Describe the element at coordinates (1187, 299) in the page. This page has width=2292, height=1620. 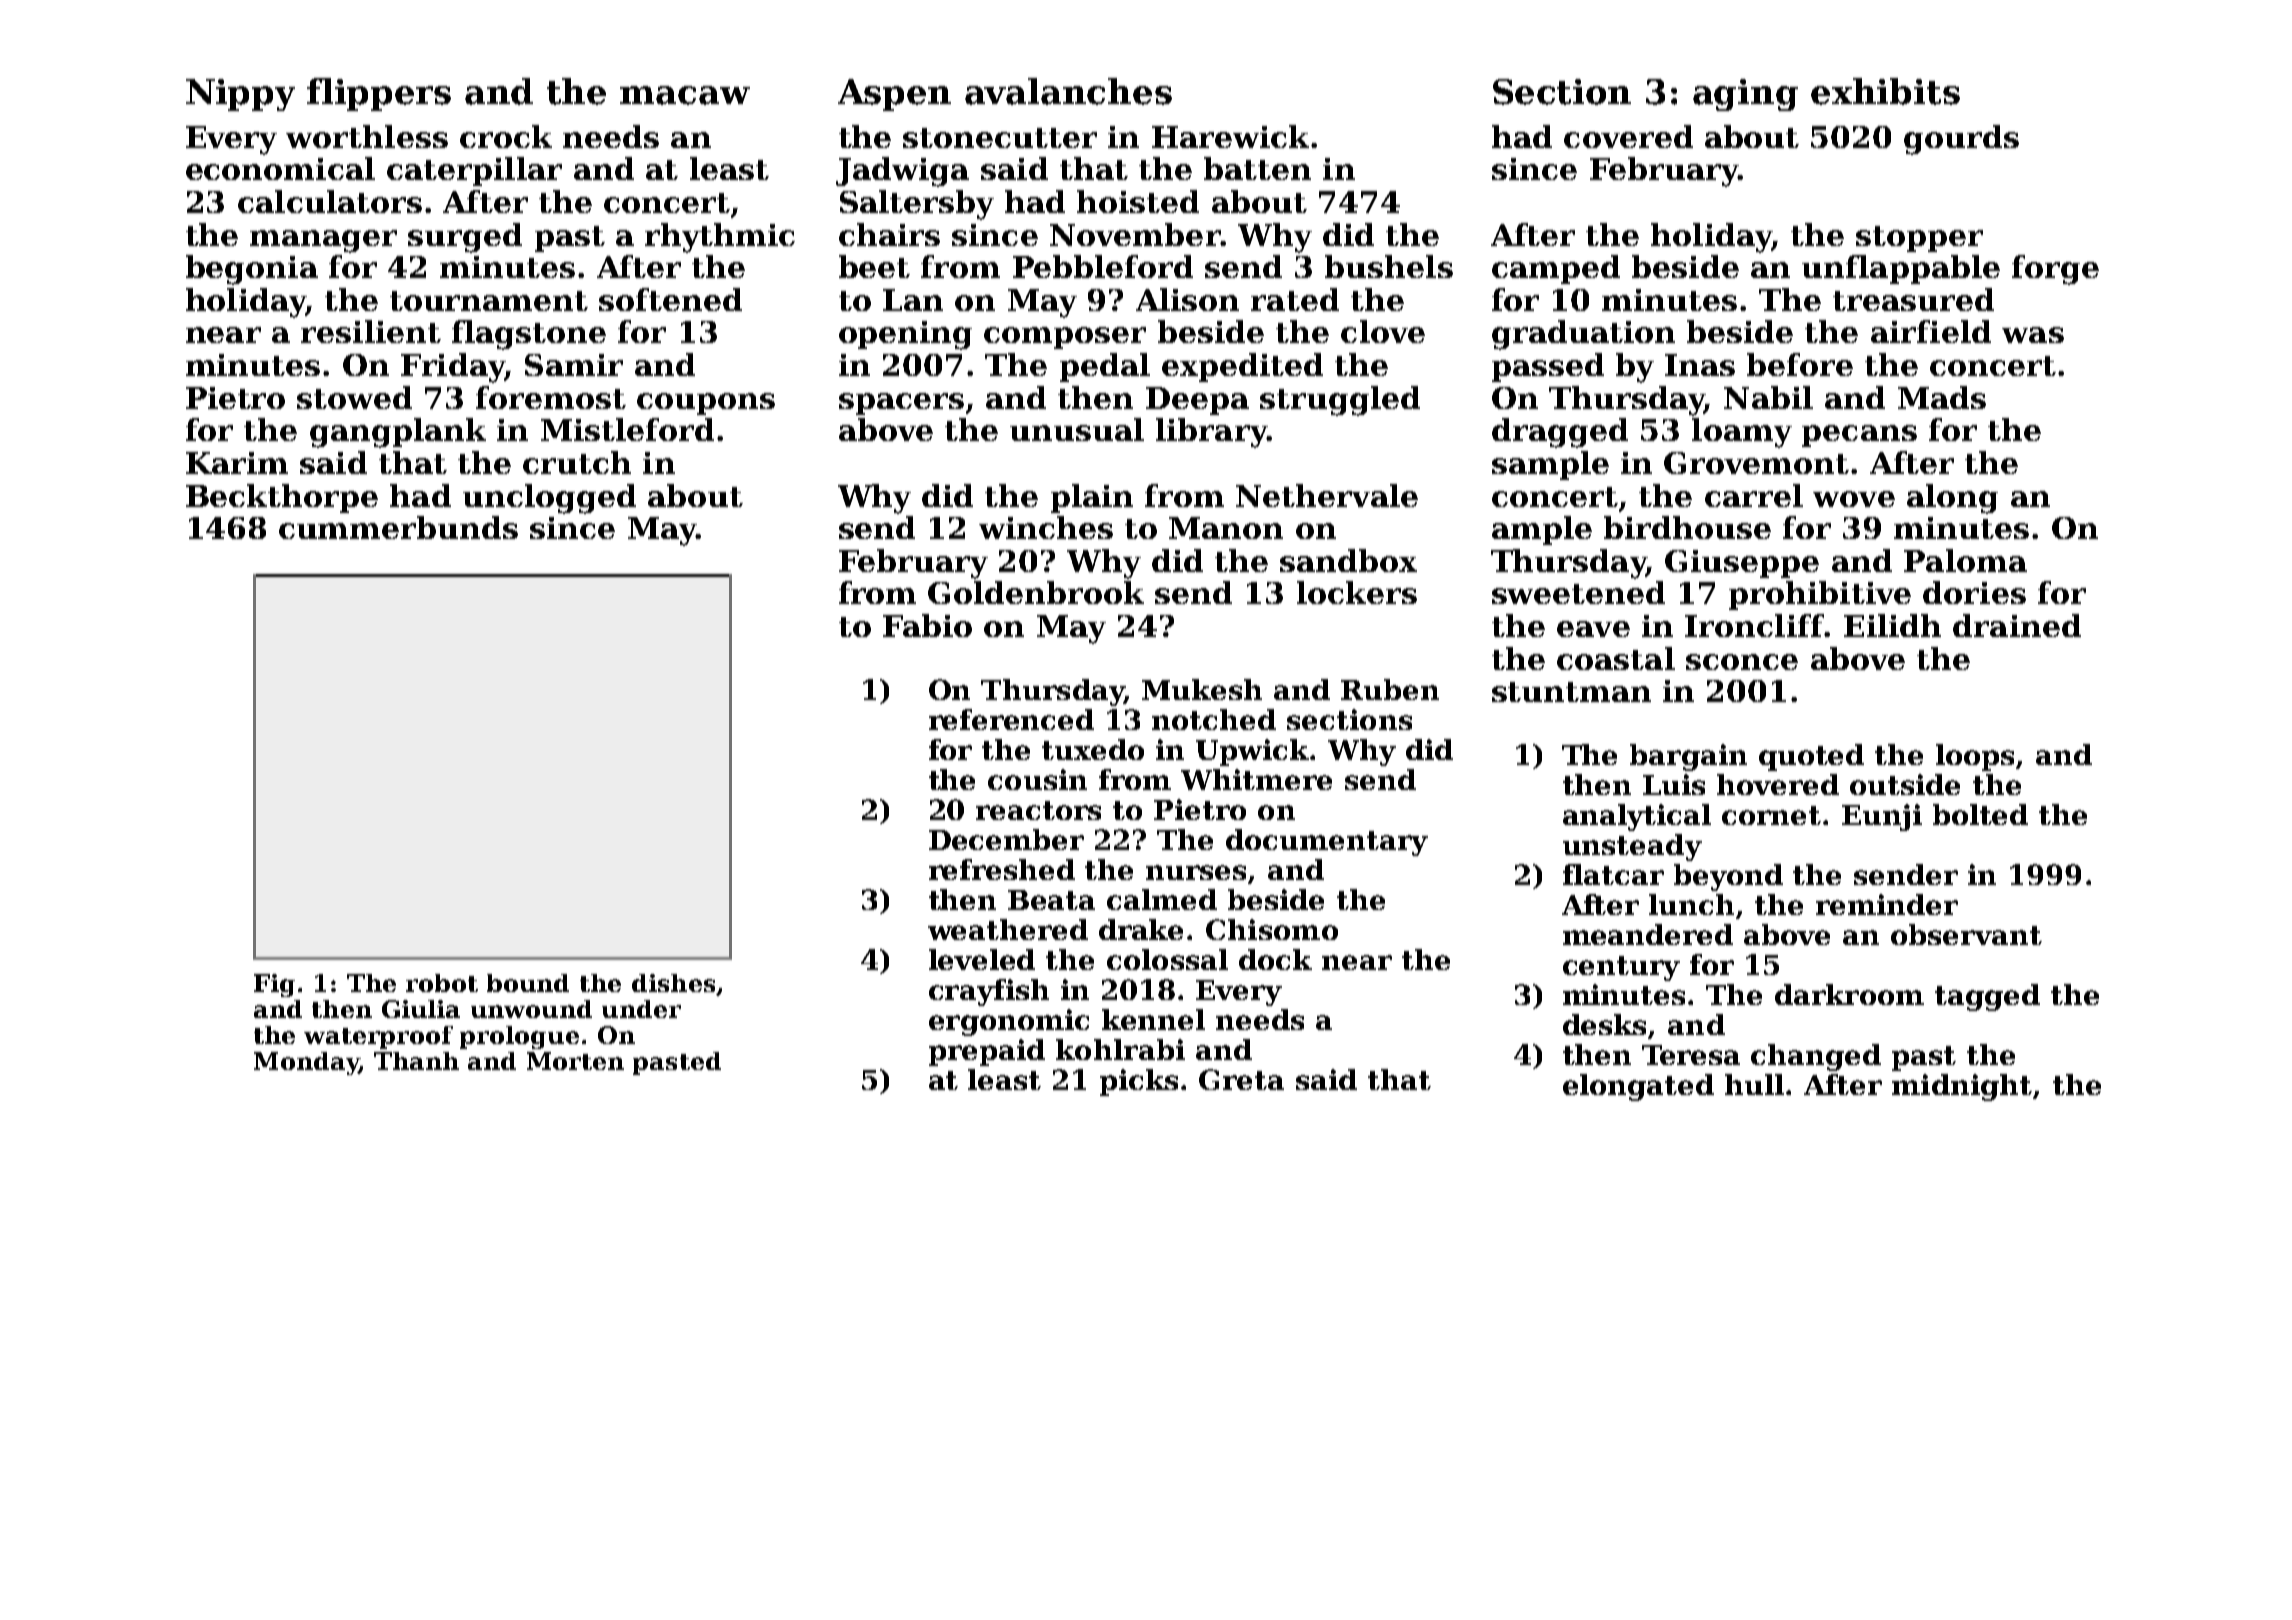
I see `Alison` at that location.
